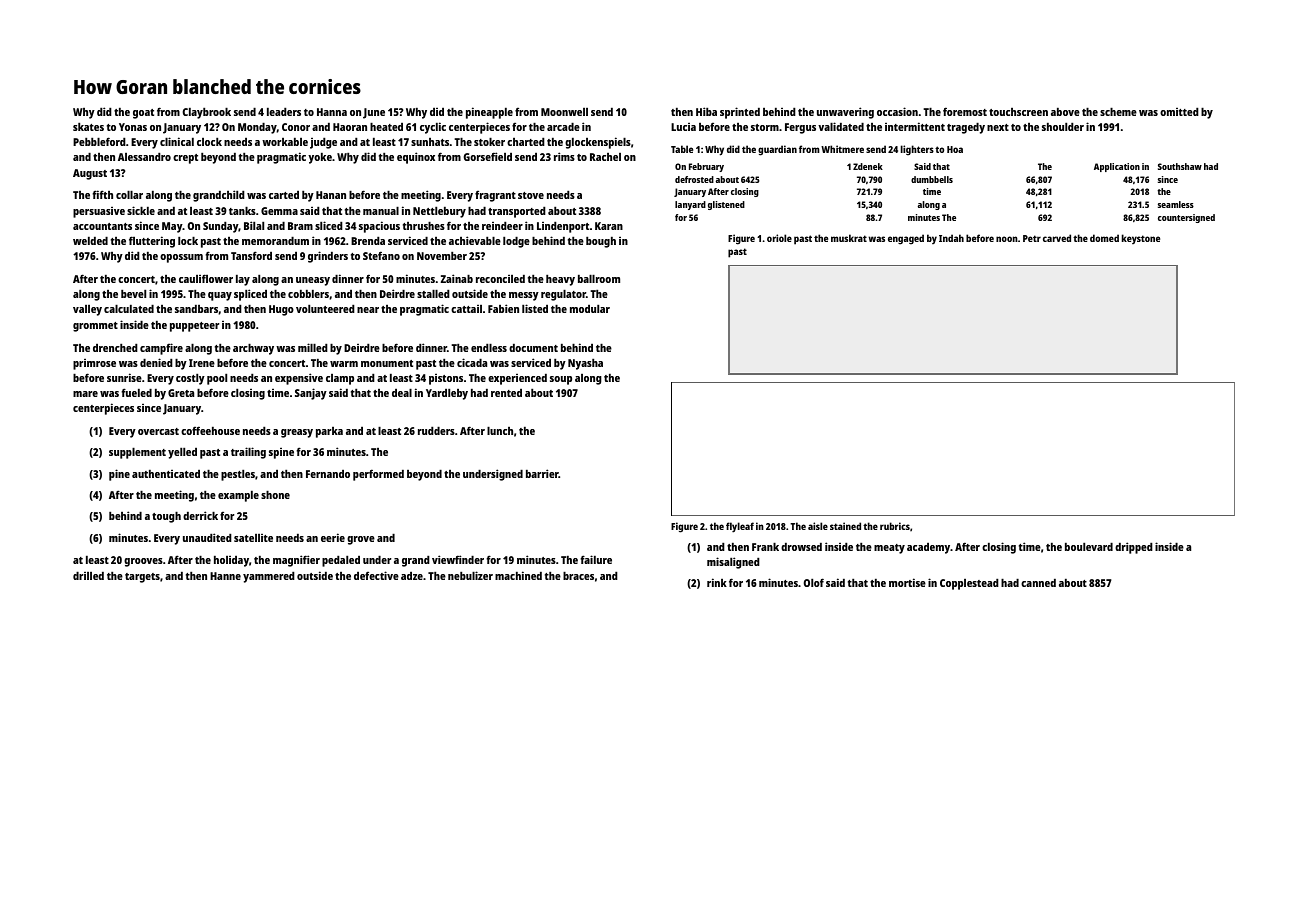  What do you see at coordinates (845, 526) in the page?
I see `stained` at bounding box center [845, 526].
